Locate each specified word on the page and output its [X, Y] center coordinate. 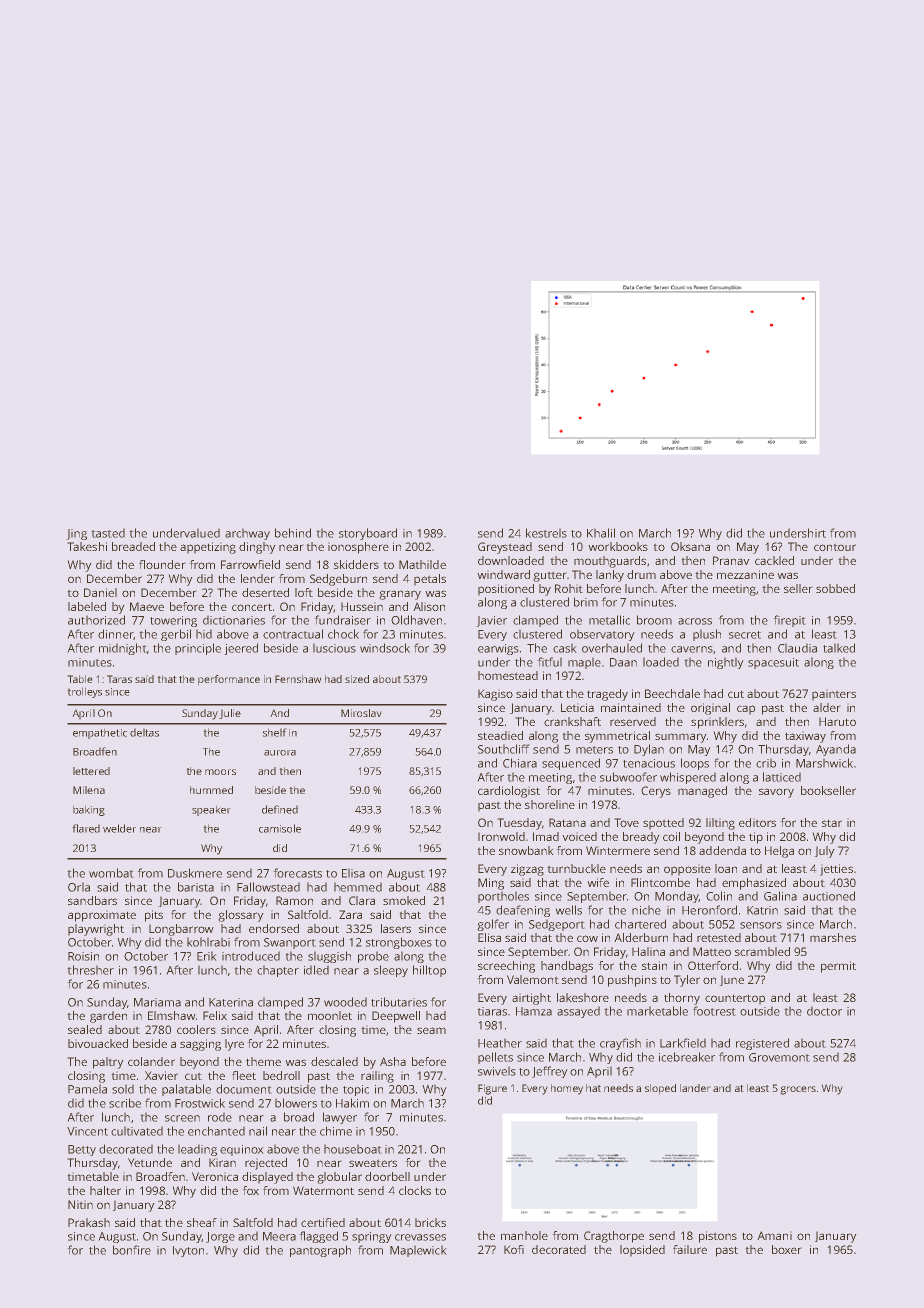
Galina [780, 896]
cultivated [137, 1131]
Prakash [89, 1222]
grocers [798, 1090]
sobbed [835, 588]
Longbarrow [181, 930]
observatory [602, 635]
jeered [241, 649]
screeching [506, 967]
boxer [787, 1249]
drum [641, 574]
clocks [415, 1190]
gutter [550, 576]
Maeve [147, 606]
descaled [334, 1061]
